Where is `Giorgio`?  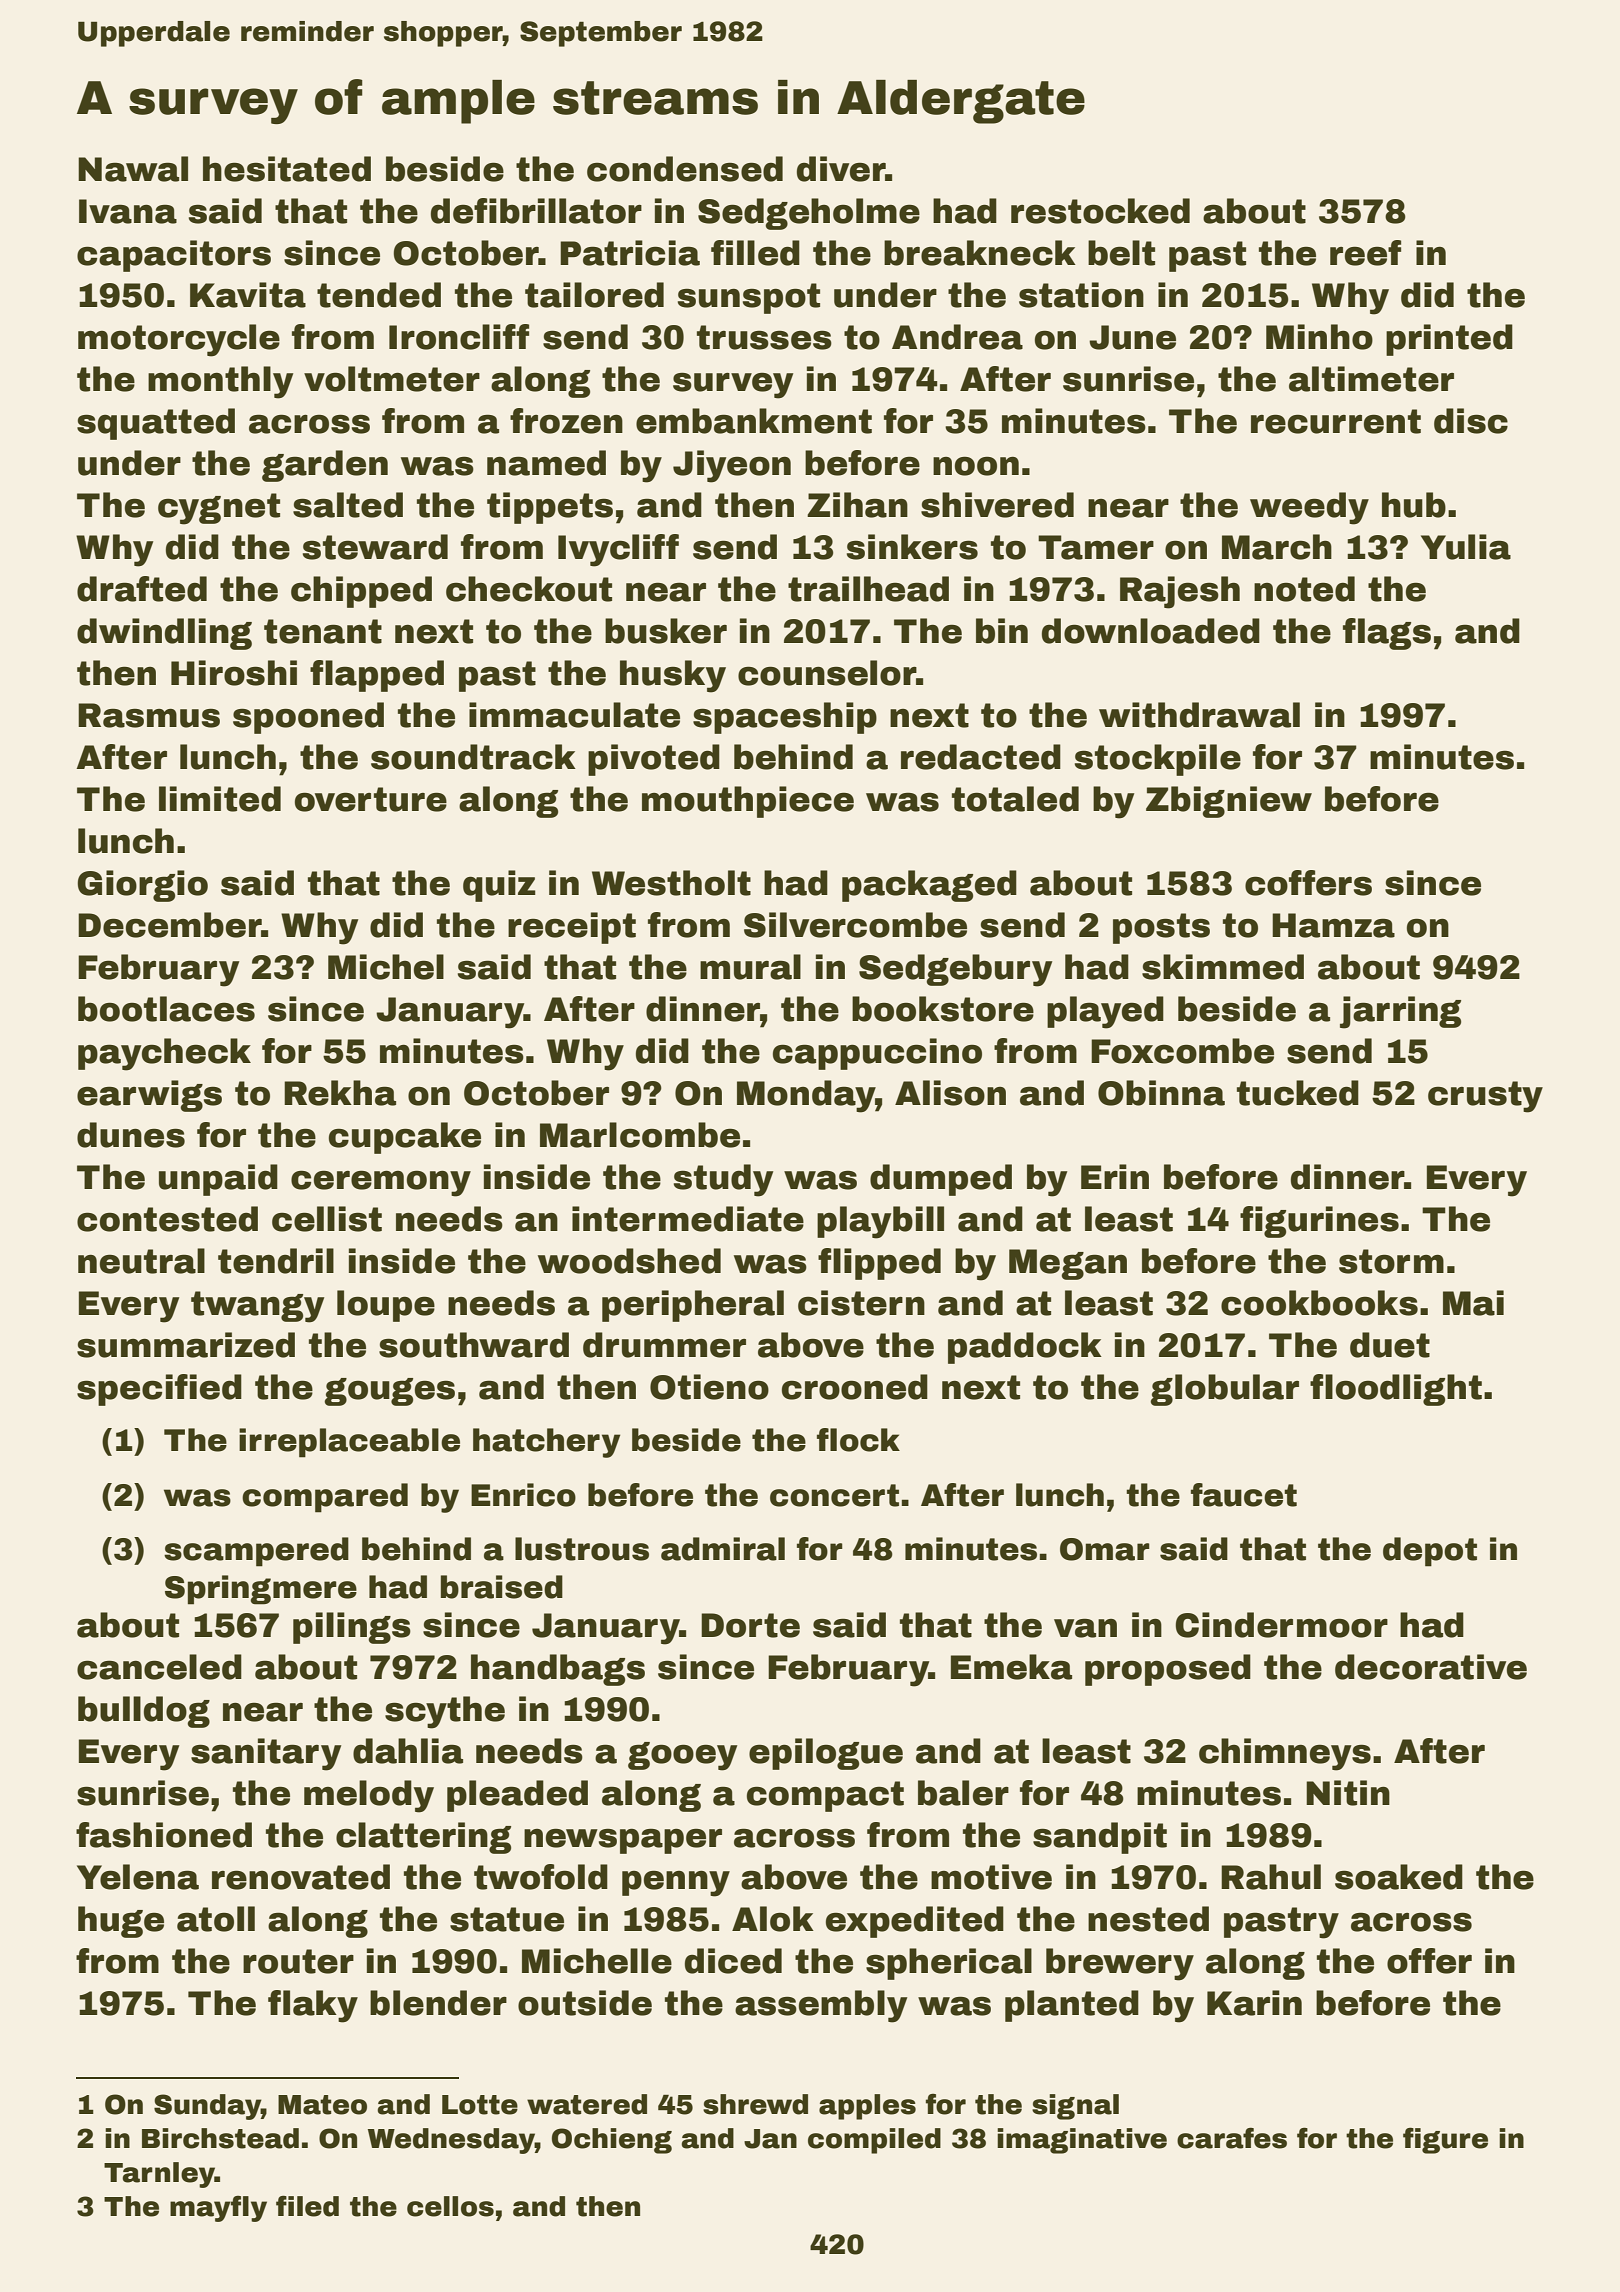
Giorgio is located at coordinates (142, 886).
